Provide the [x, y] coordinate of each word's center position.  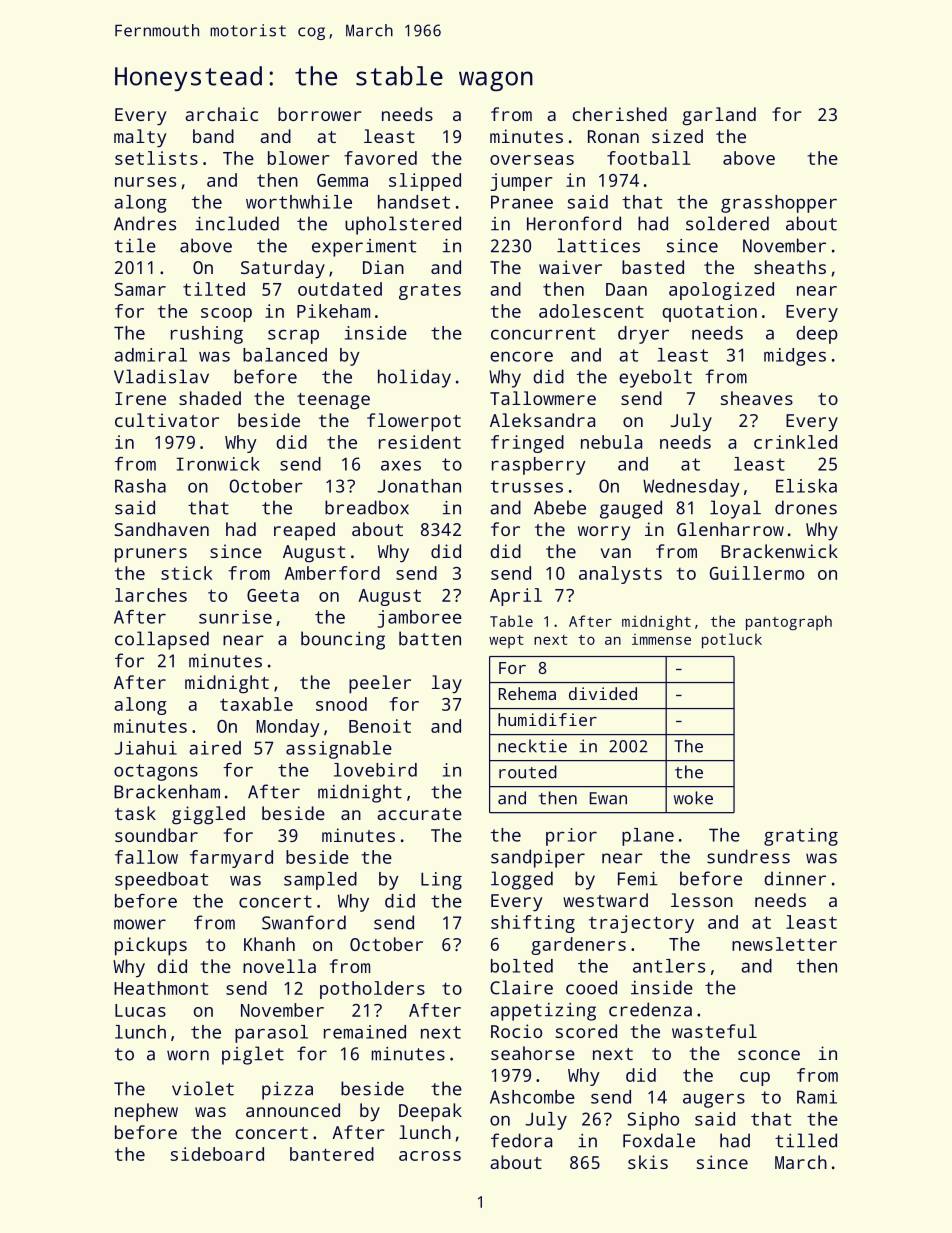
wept [506, 641]
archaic [221, 114]
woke [693, 798]
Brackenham [167, 791]
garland [719, 116]
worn [188, 1055]
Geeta [273, 595]
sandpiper [538, 858]
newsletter [784, 944]
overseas [532, 160]
